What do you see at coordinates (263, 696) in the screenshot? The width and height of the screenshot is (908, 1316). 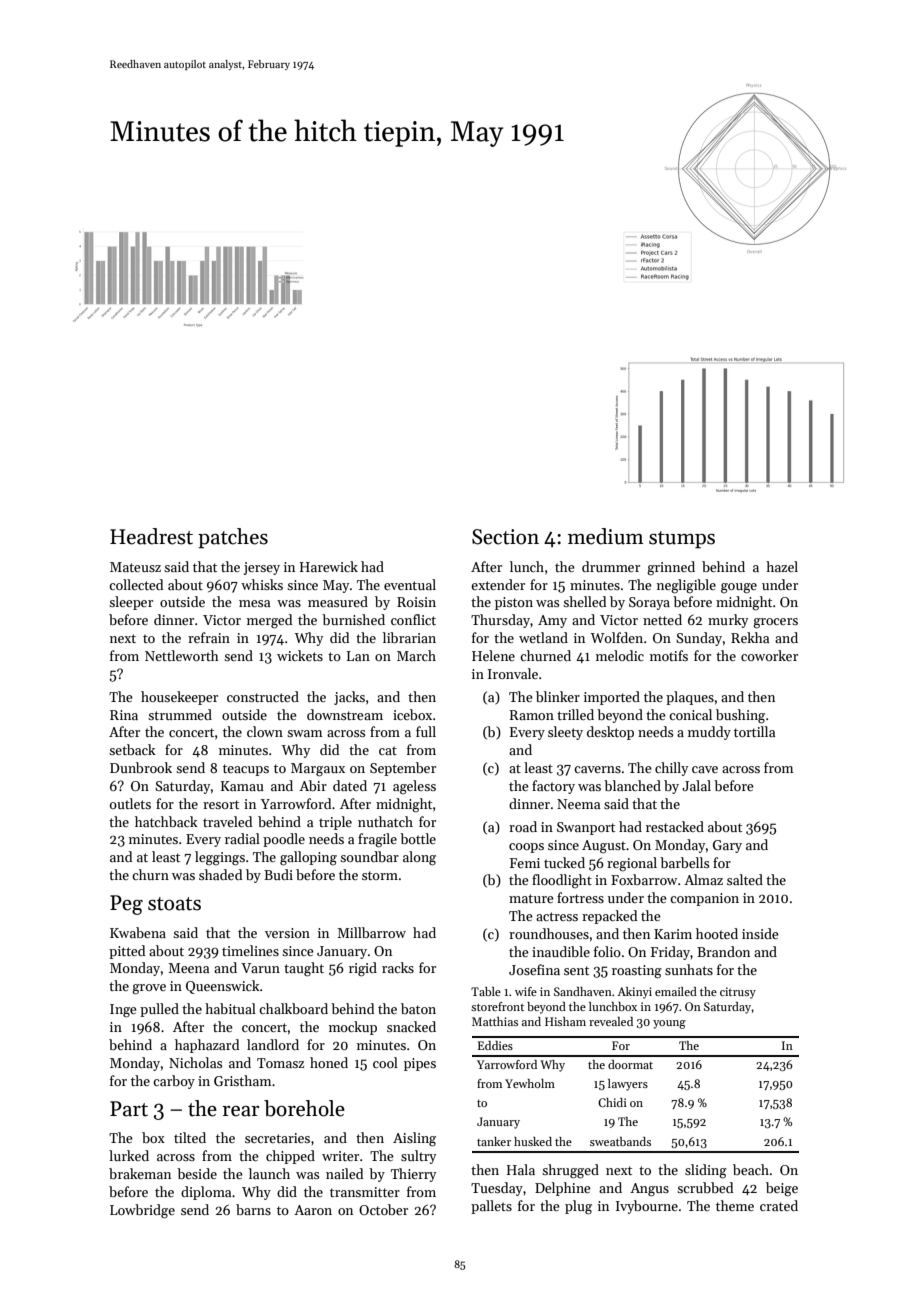 I see `constructed` at bounding box center [263, 696].
